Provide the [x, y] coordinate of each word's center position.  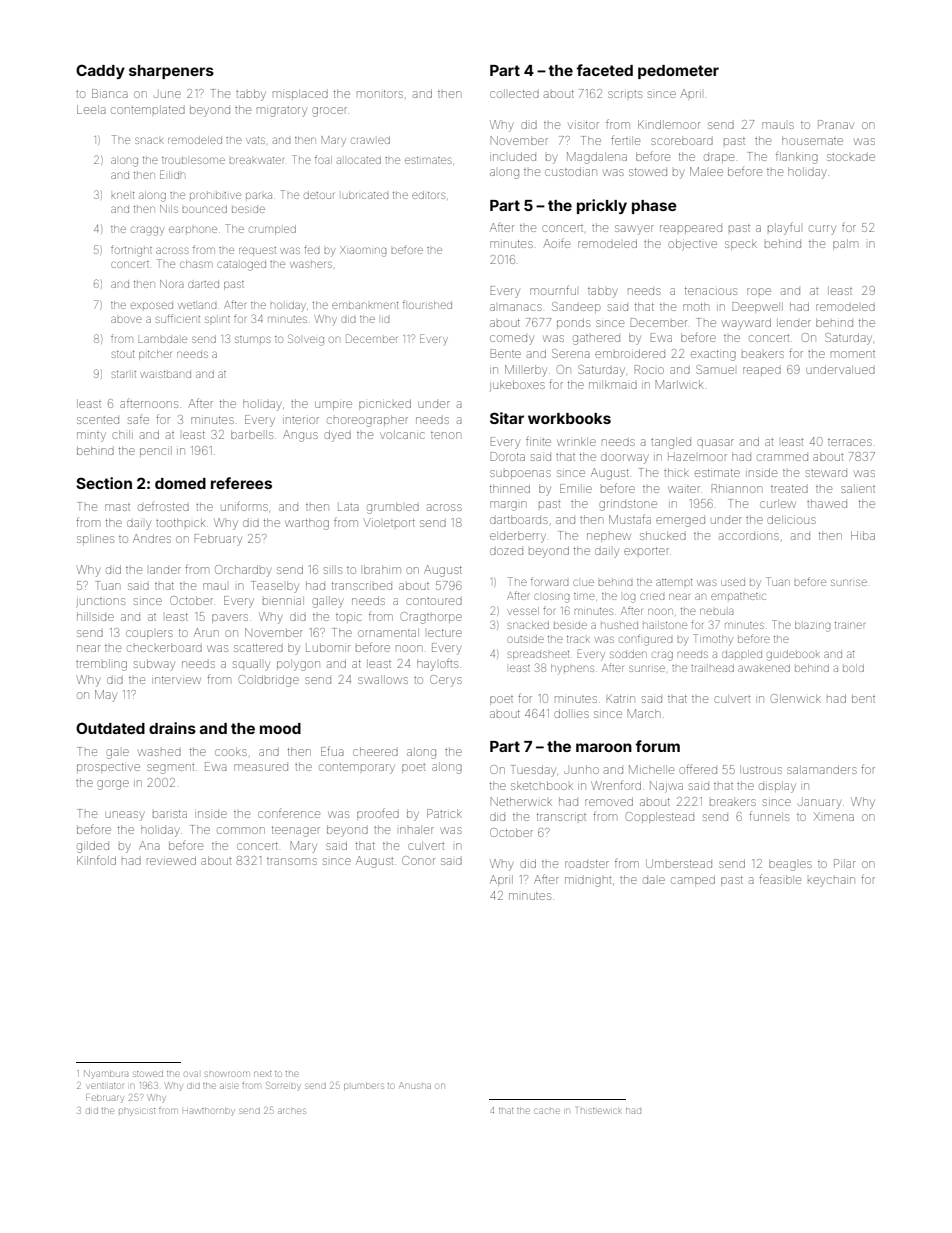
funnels [769, 816]
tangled [671, 443]
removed [609, 801]
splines [95, 539]
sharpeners [171, 72]
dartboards [519, 519]
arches [292, 1111]
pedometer [678, 72]
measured [261, 767]
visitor [583, 125]
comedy [512, 340]
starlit [124, 374]
